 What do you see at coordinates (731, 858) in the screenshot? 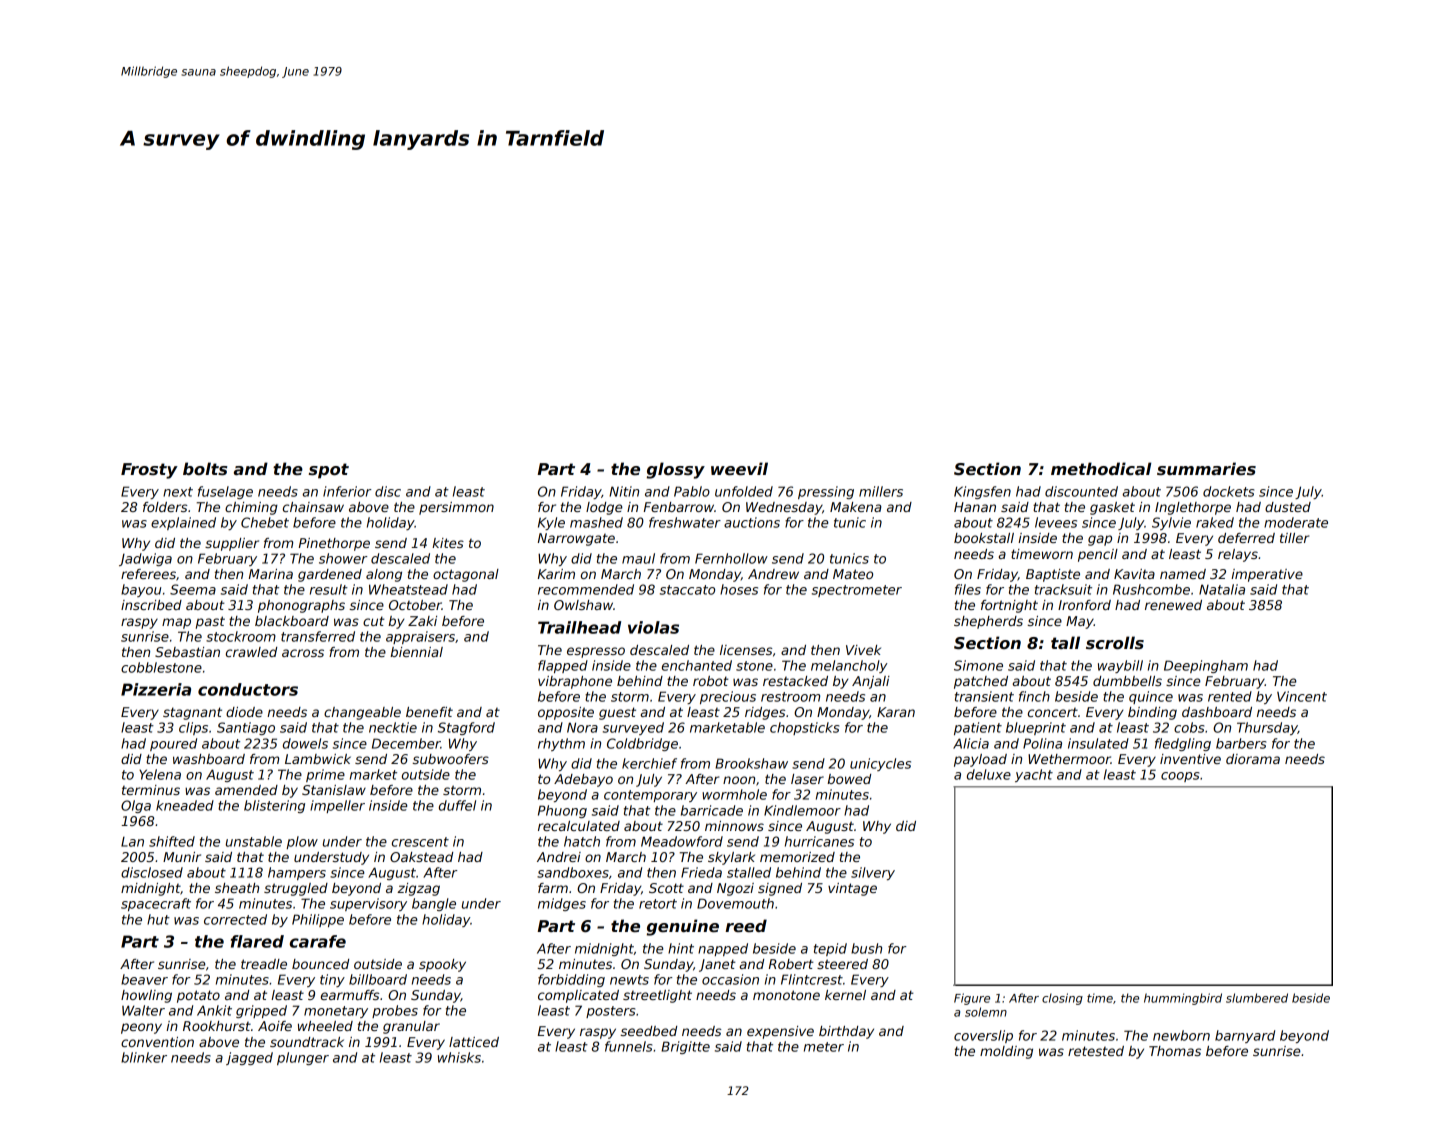
I see `skylark` at bounding box center [731, 858].
